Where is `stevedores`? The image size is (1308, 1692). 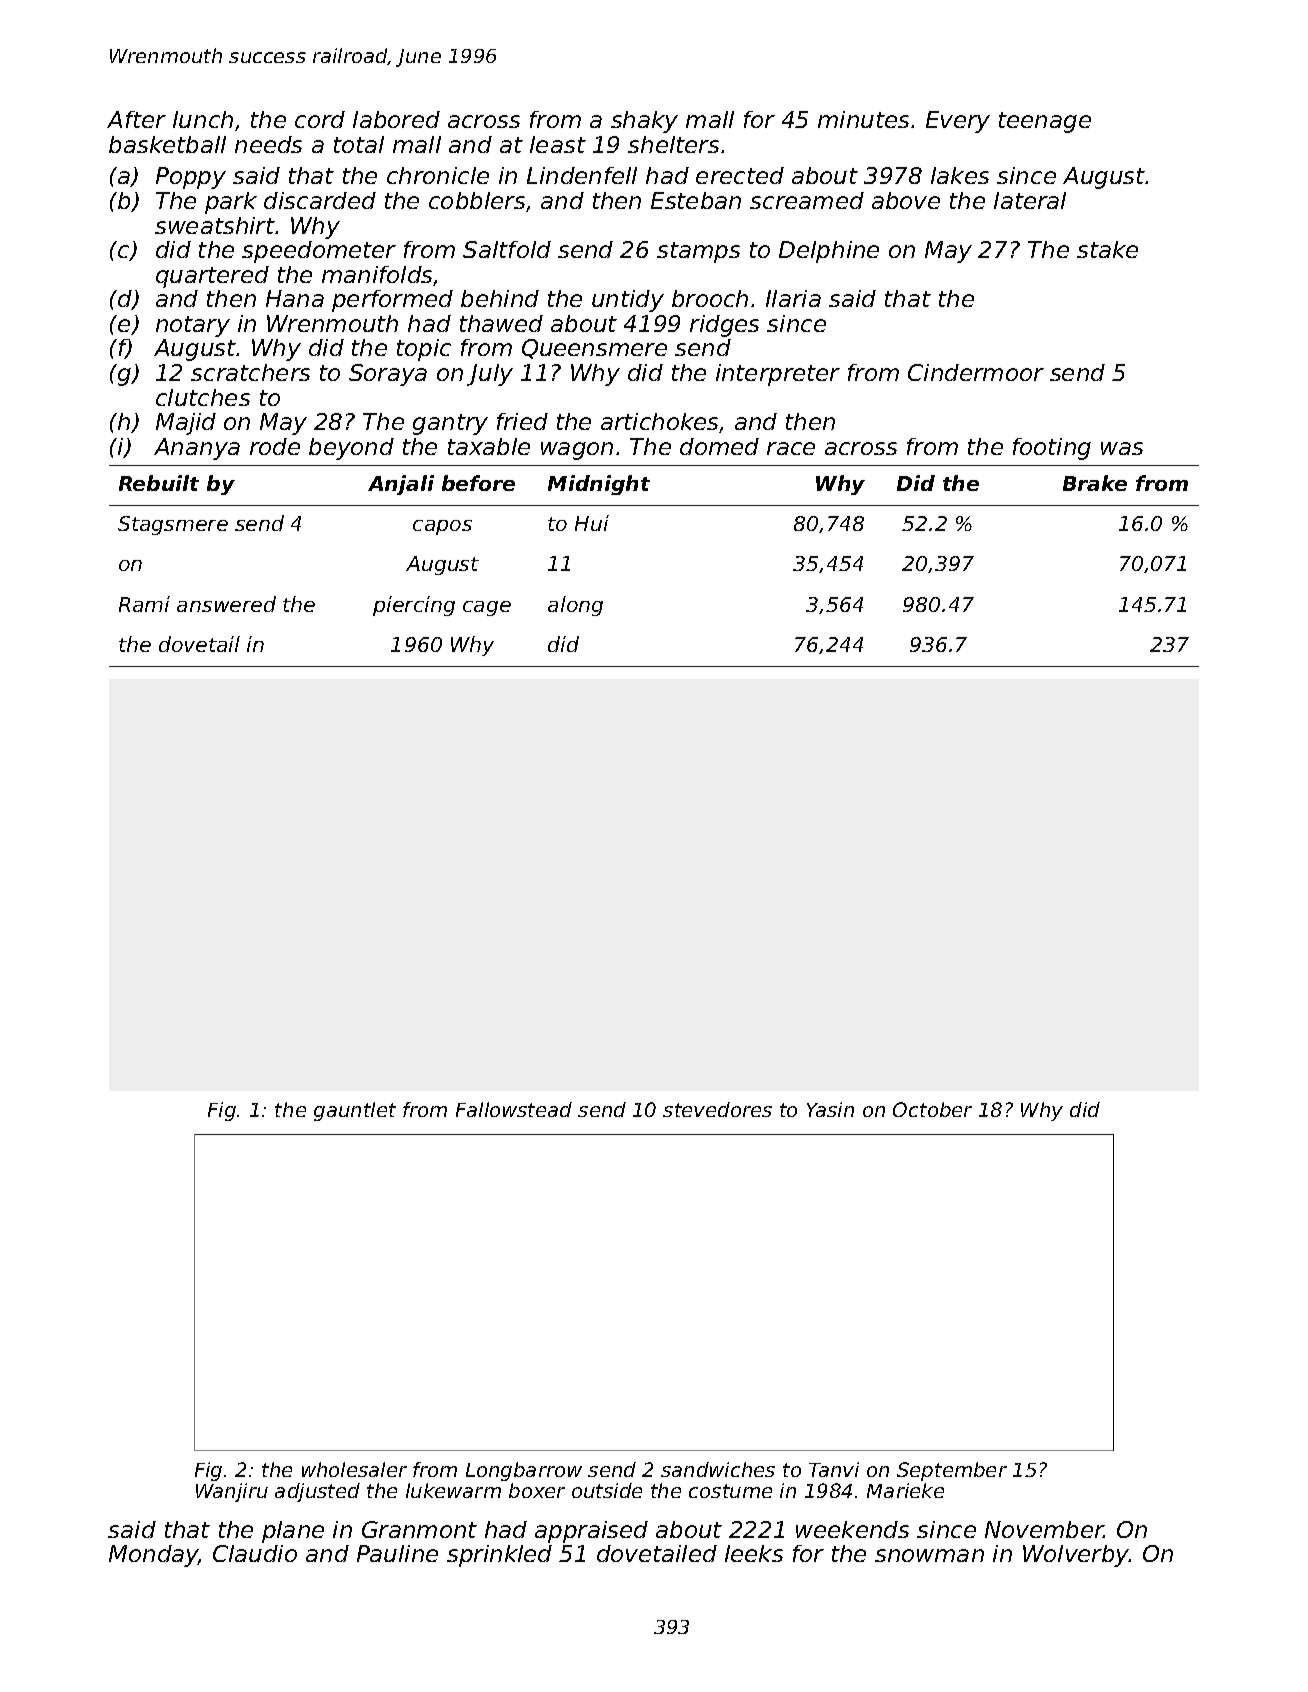 stevedores is located at coordinates (717, 1109).
